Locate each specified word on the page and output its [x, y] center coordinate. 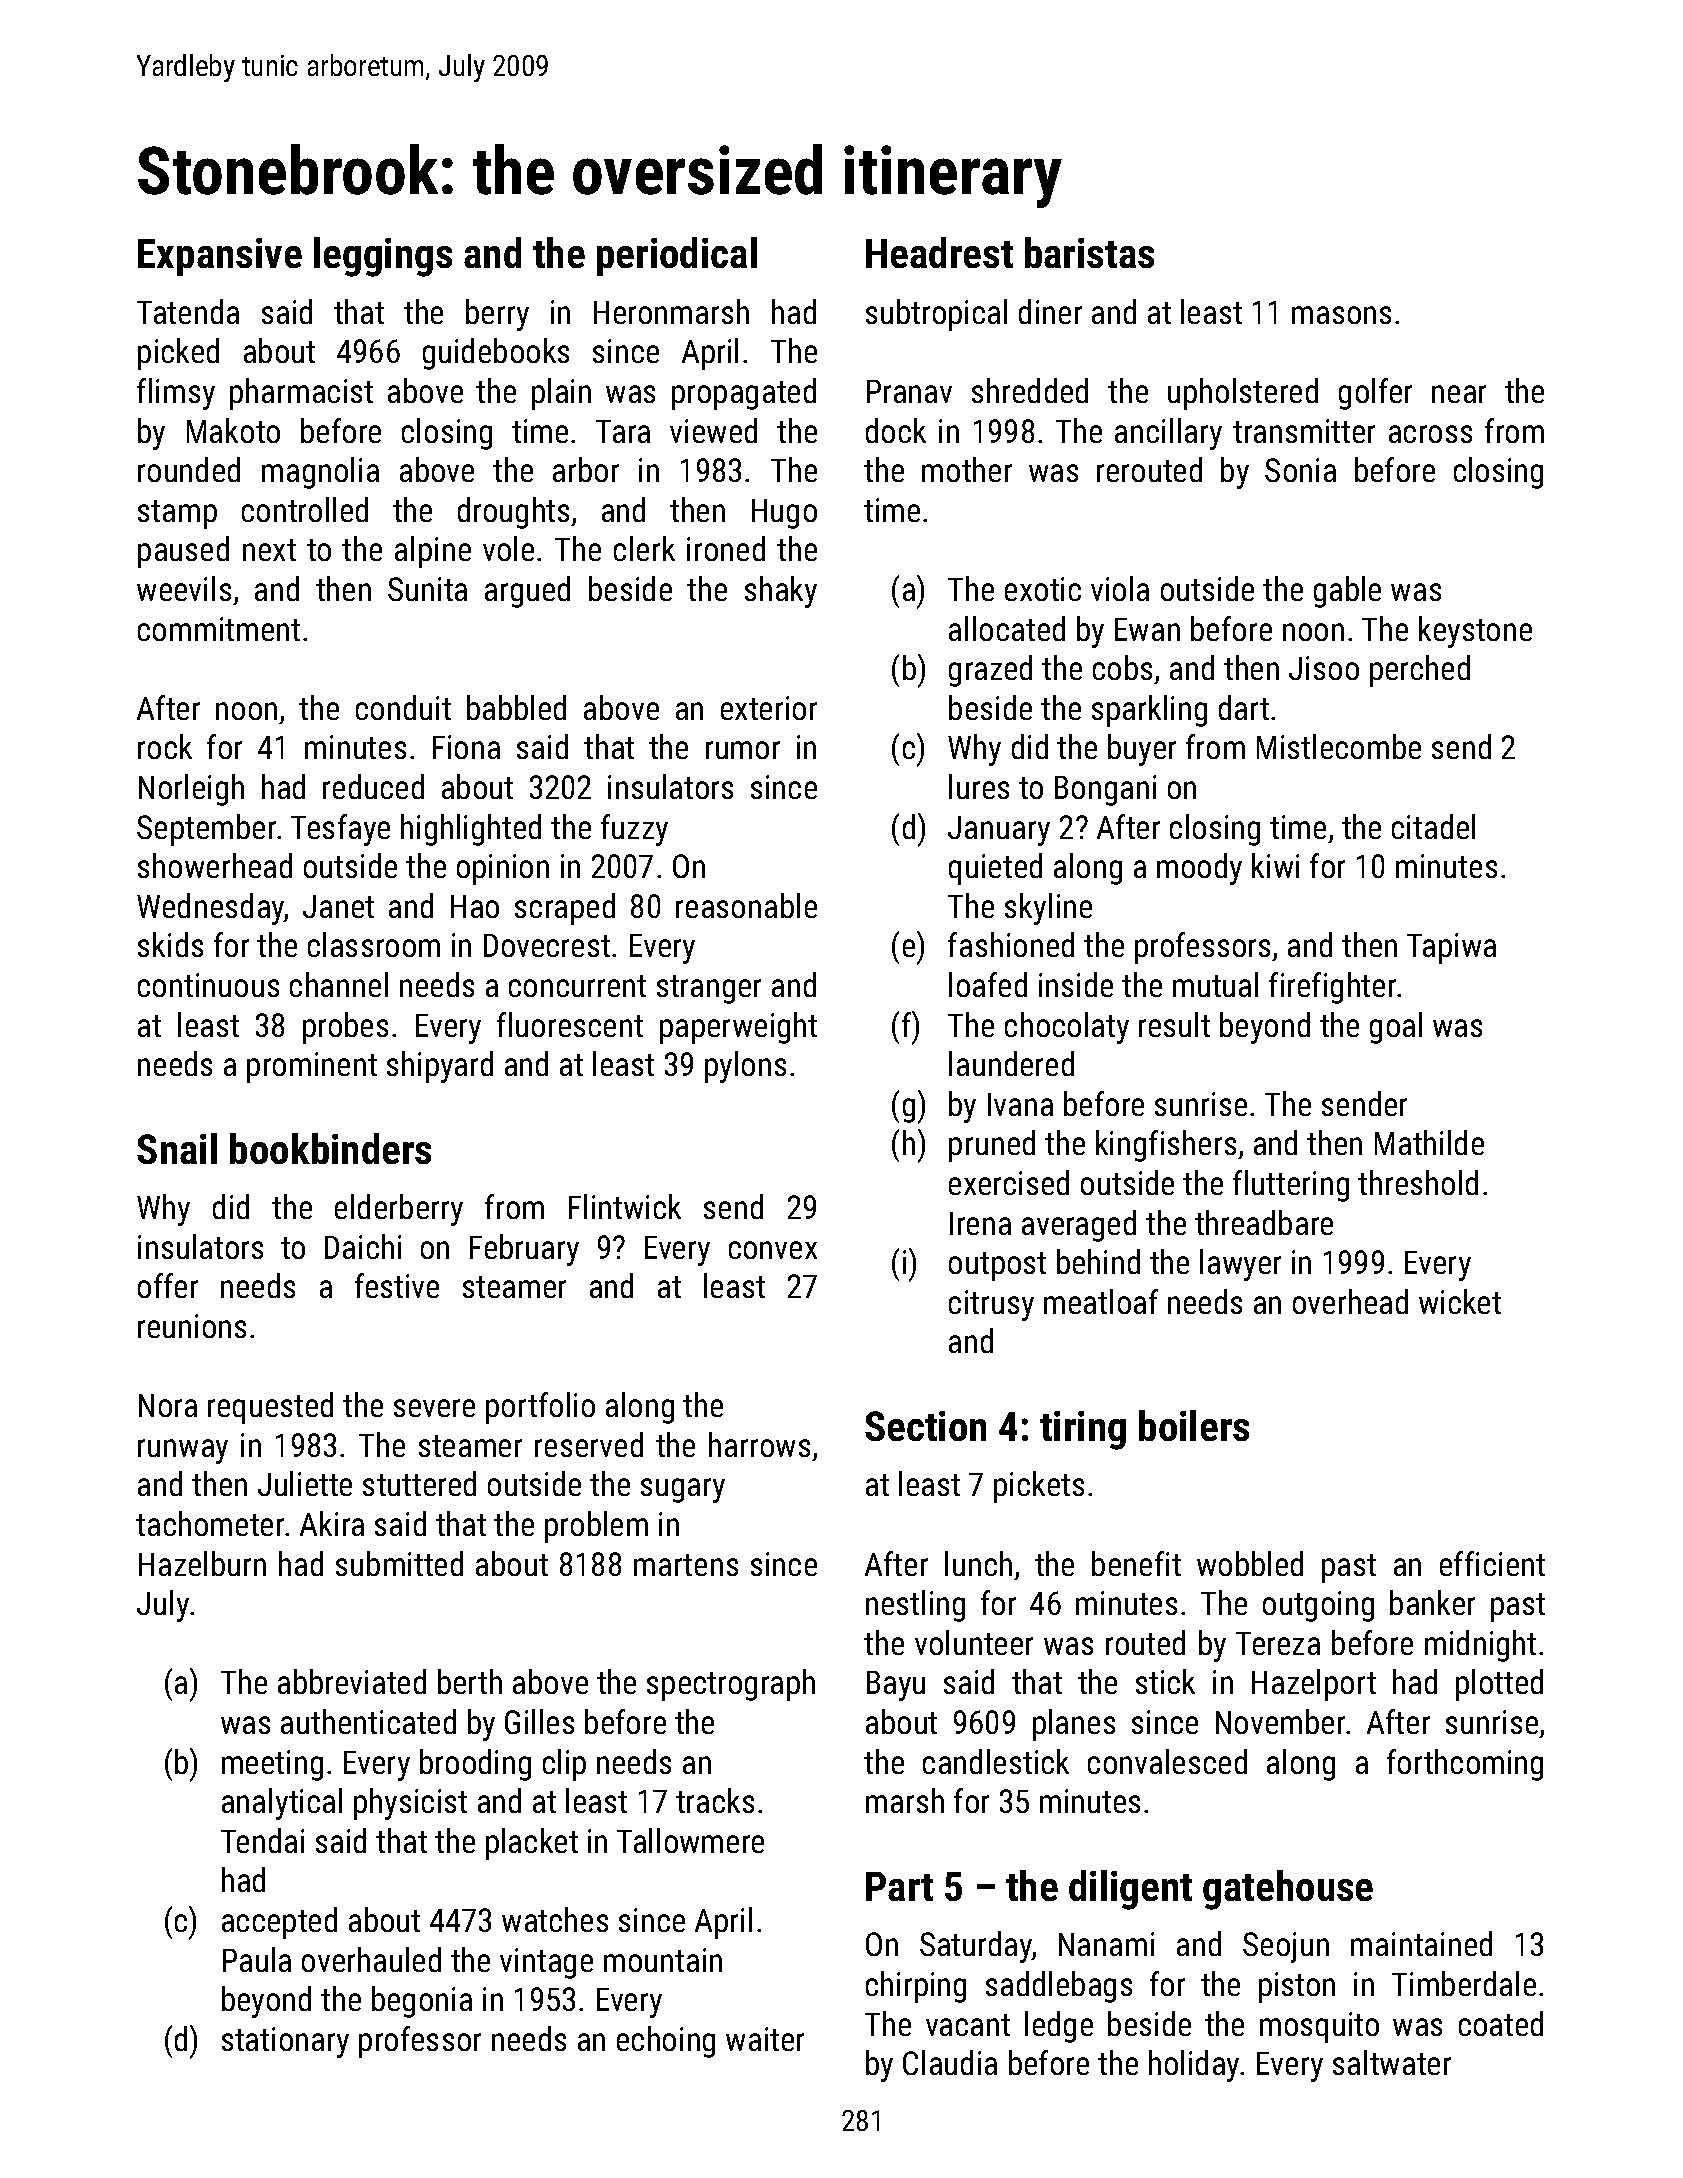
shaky [781, 592]
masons [1341, 315]
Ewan [1147, 629]
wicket [1460, 1301]
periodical [677, 256]
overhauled [371, 1959]
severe [434, 1408]
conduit [403, 707]
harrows [759, 1444]
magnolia [320, 473]
